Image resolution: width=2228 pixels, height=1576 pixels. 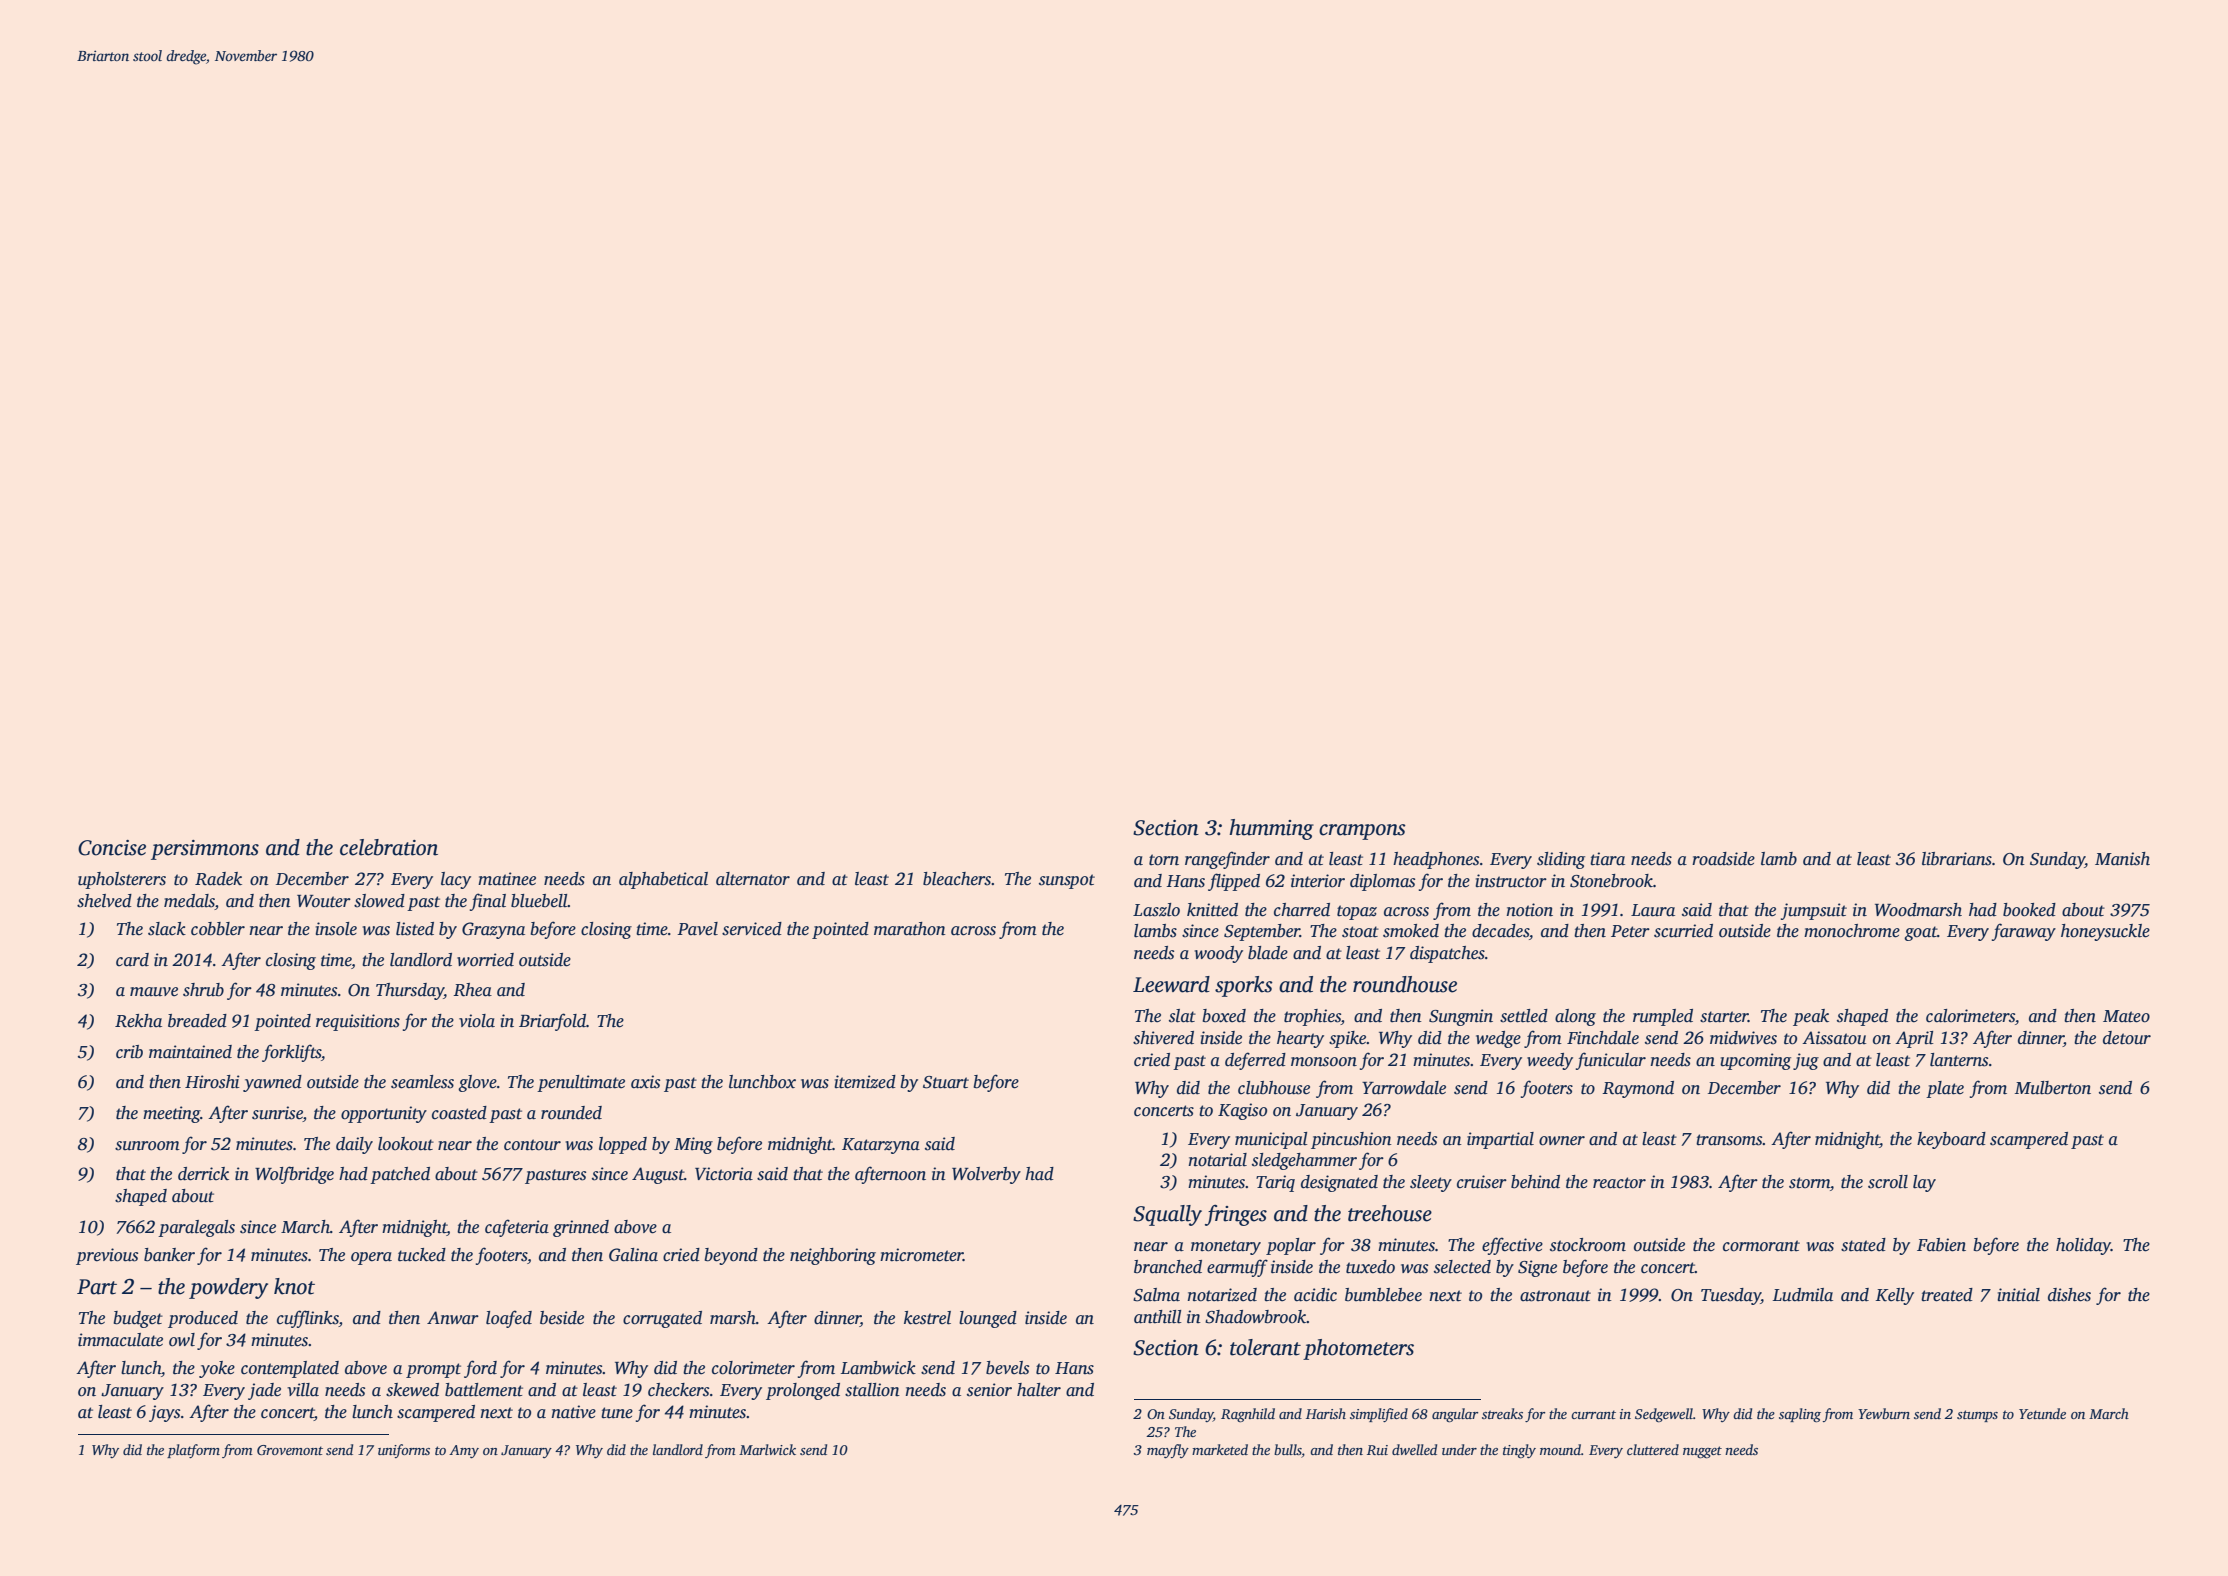 I want to click on celebration, so click(x=389, y=847).
